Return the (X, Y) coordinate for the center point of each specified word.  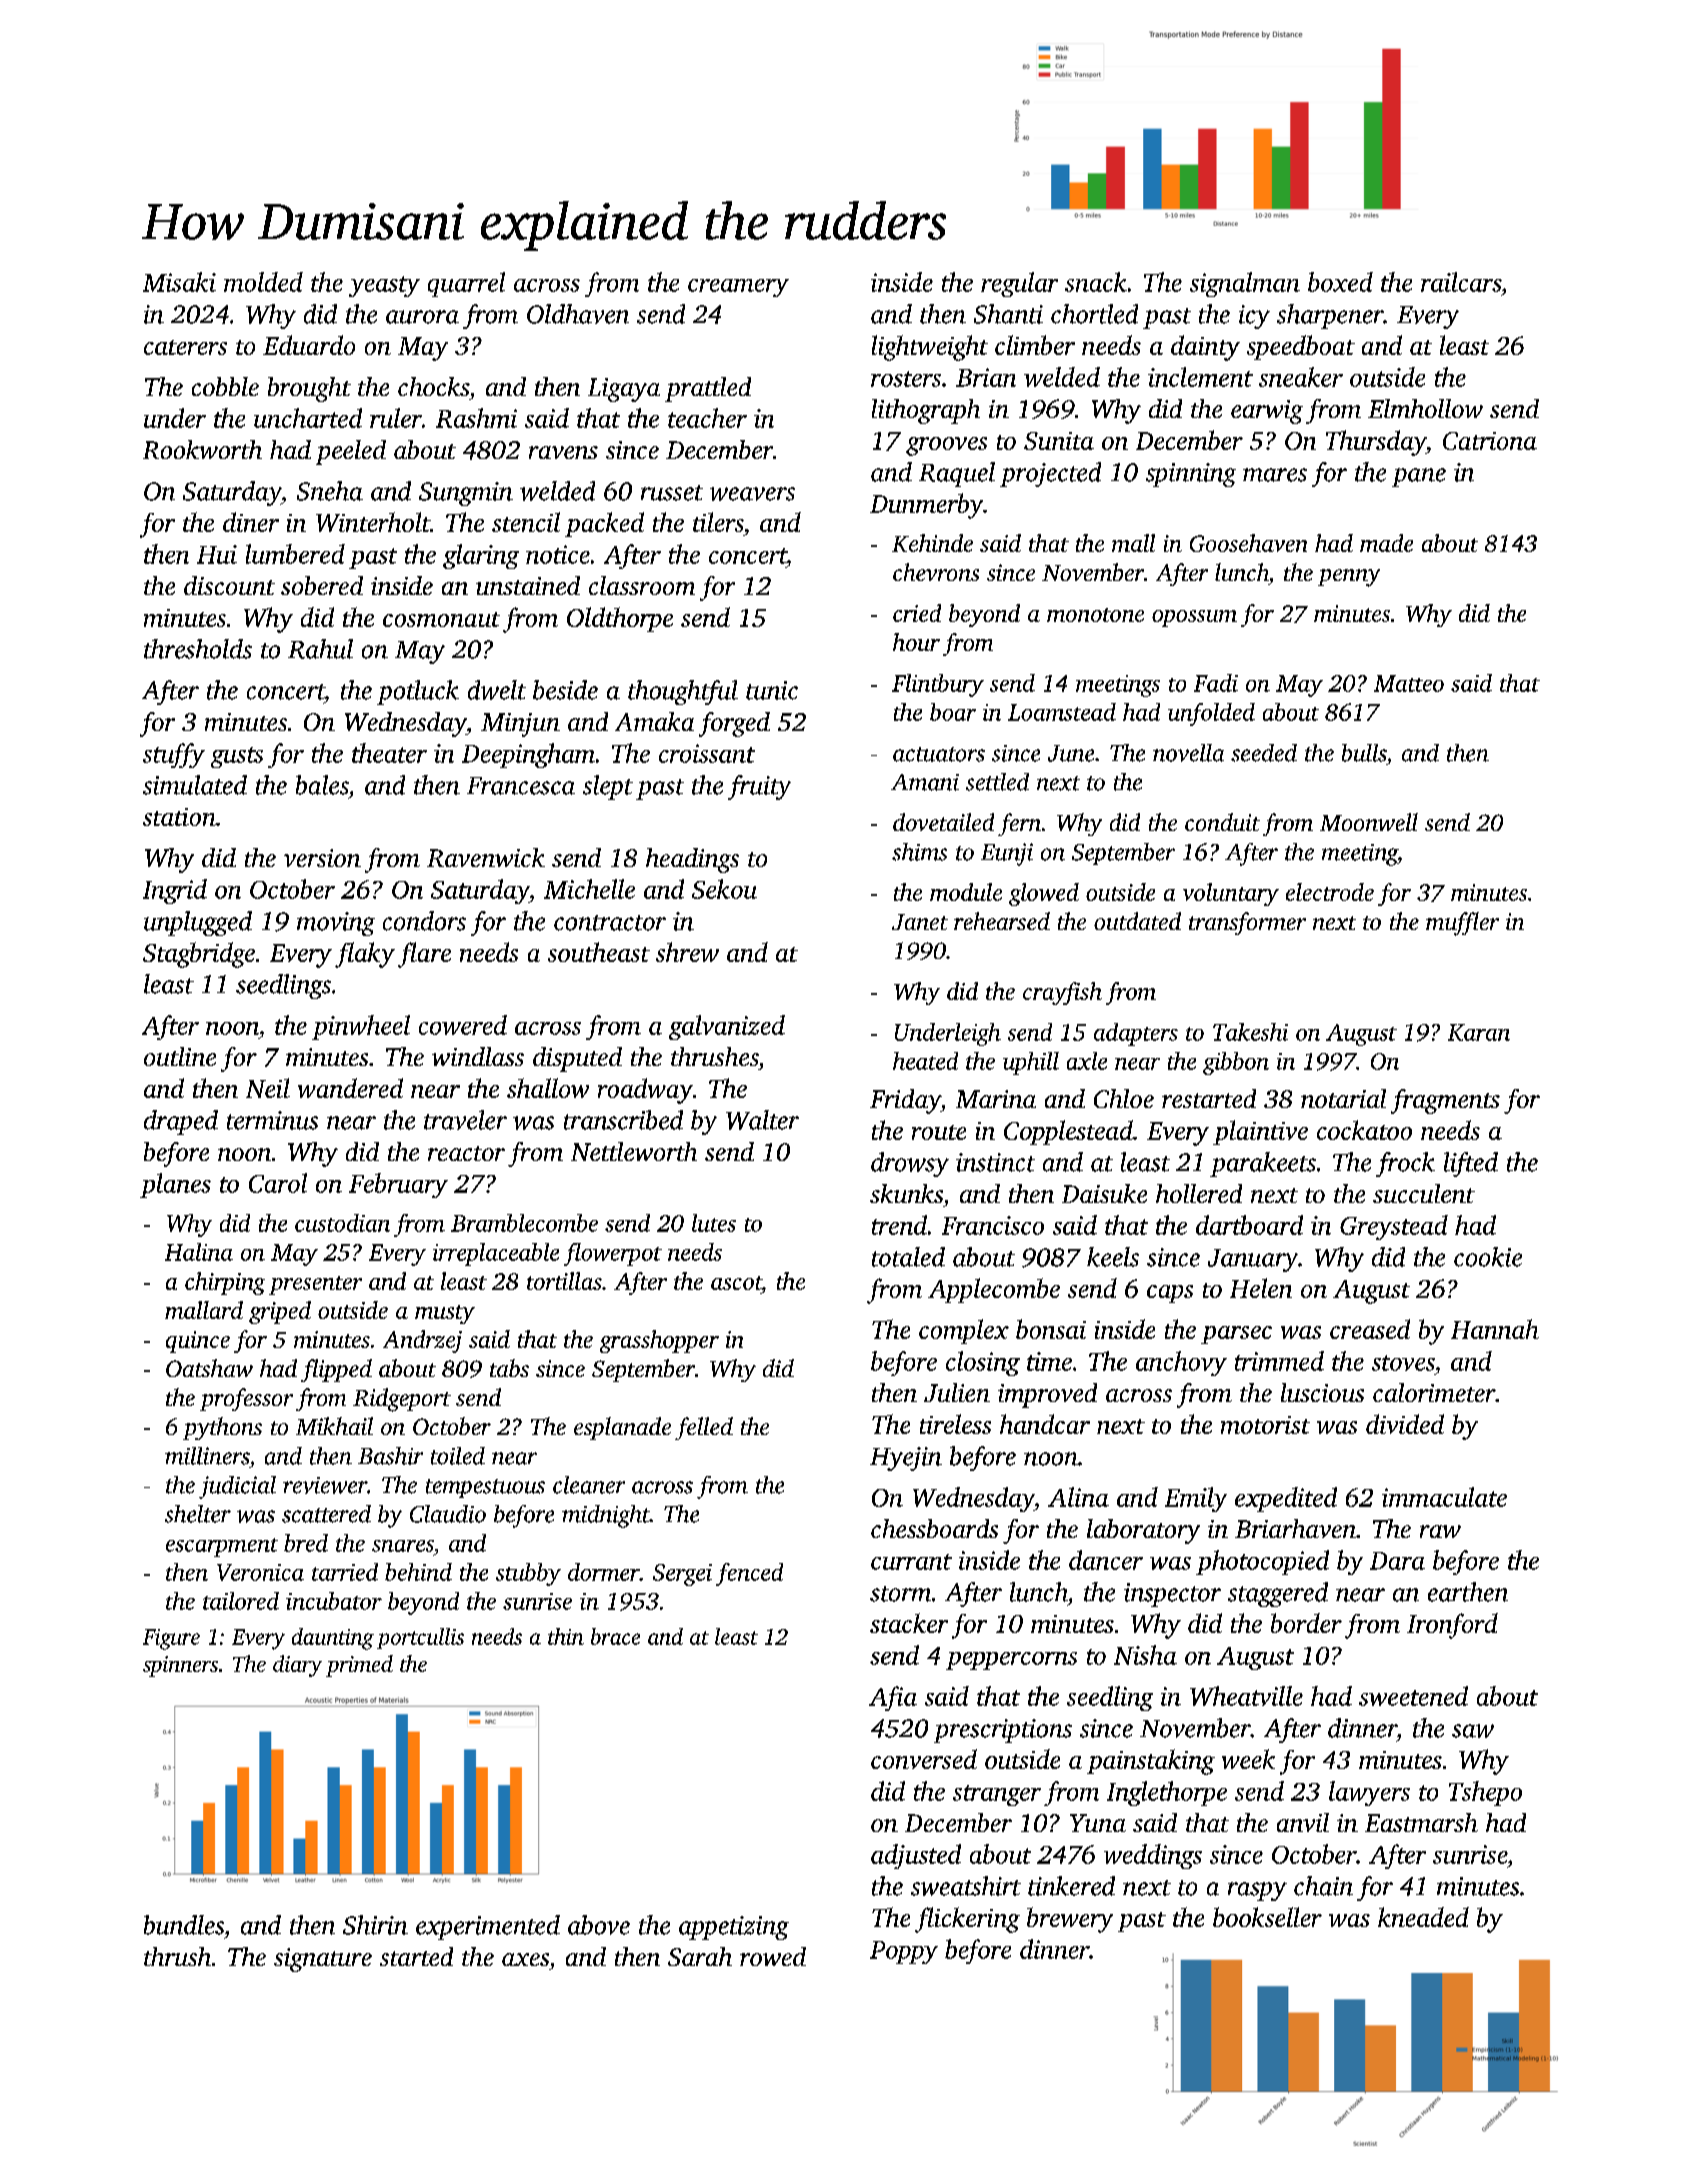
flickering (967, 1920)
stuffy (174, 755)
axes (525, 1959)
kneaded (1423, 1917)
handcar (1045, 1424)
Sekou (724, 889)
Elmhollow (1425, 408)
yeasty (384, 286)
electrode (1330, 892)
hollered (1199, 1193)
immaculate (1444, 1497)
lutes (714, 1223)
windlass (478, 1056)
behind (418, 1572)
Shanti (1008, 314)
